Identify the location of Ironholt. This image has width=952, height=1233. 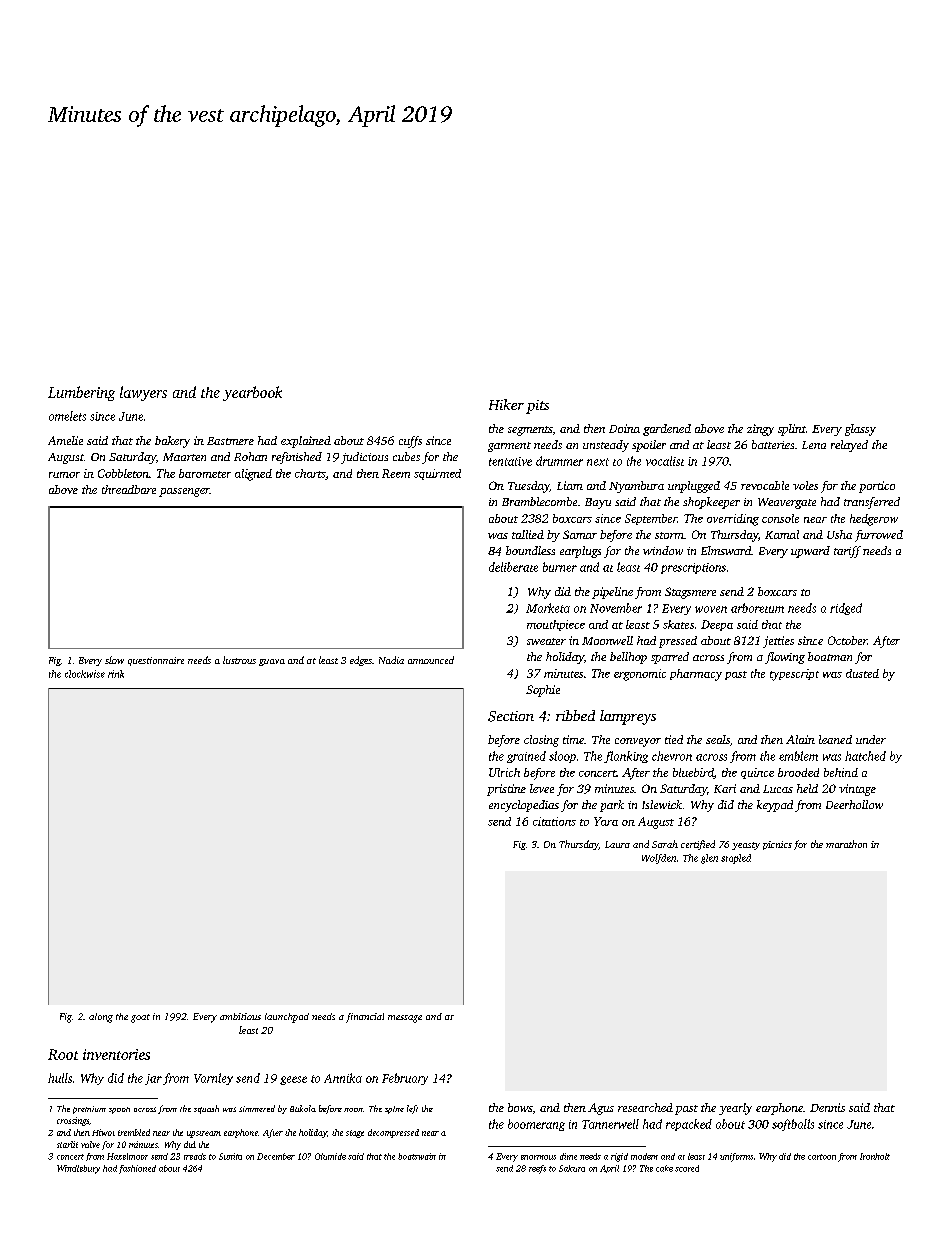
(875, 1156).
